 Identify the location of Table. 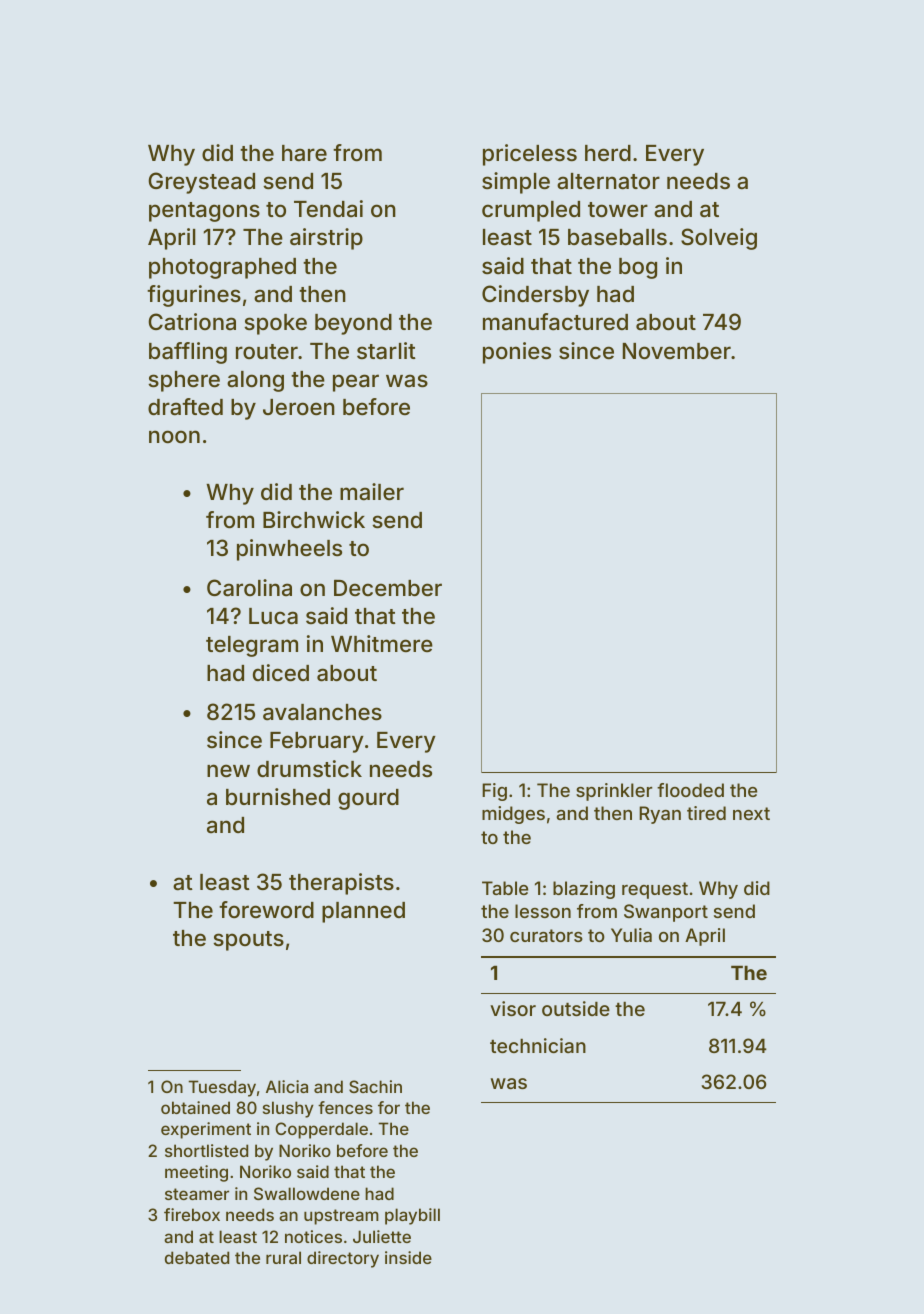
(505, 888).
